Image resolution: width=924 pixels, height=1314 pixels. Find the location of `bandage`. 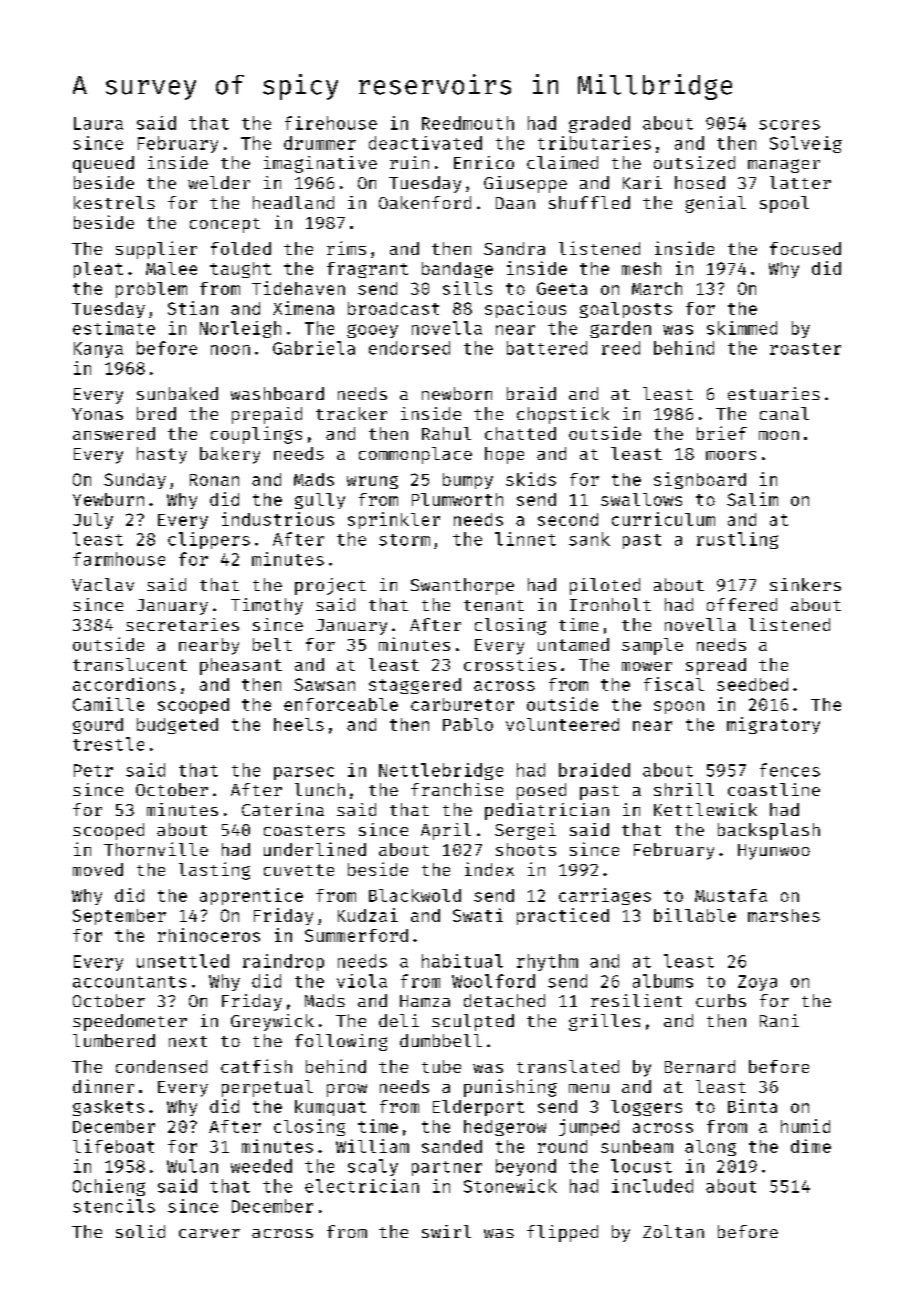

bandage is located at coordinates (457, 270).
